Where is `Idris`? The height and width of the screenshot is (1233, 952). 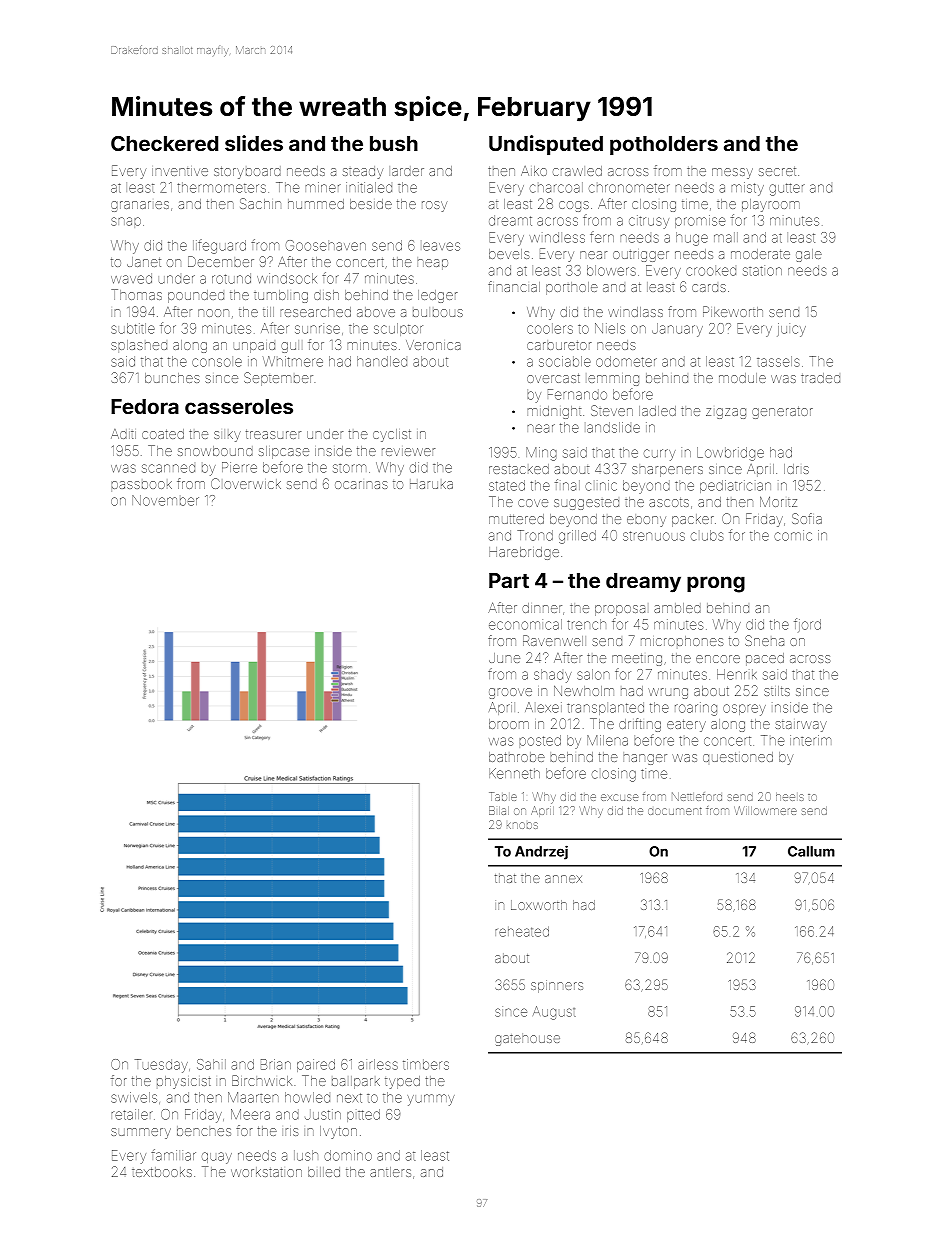 Idris is located at coordinates (796, 469).
